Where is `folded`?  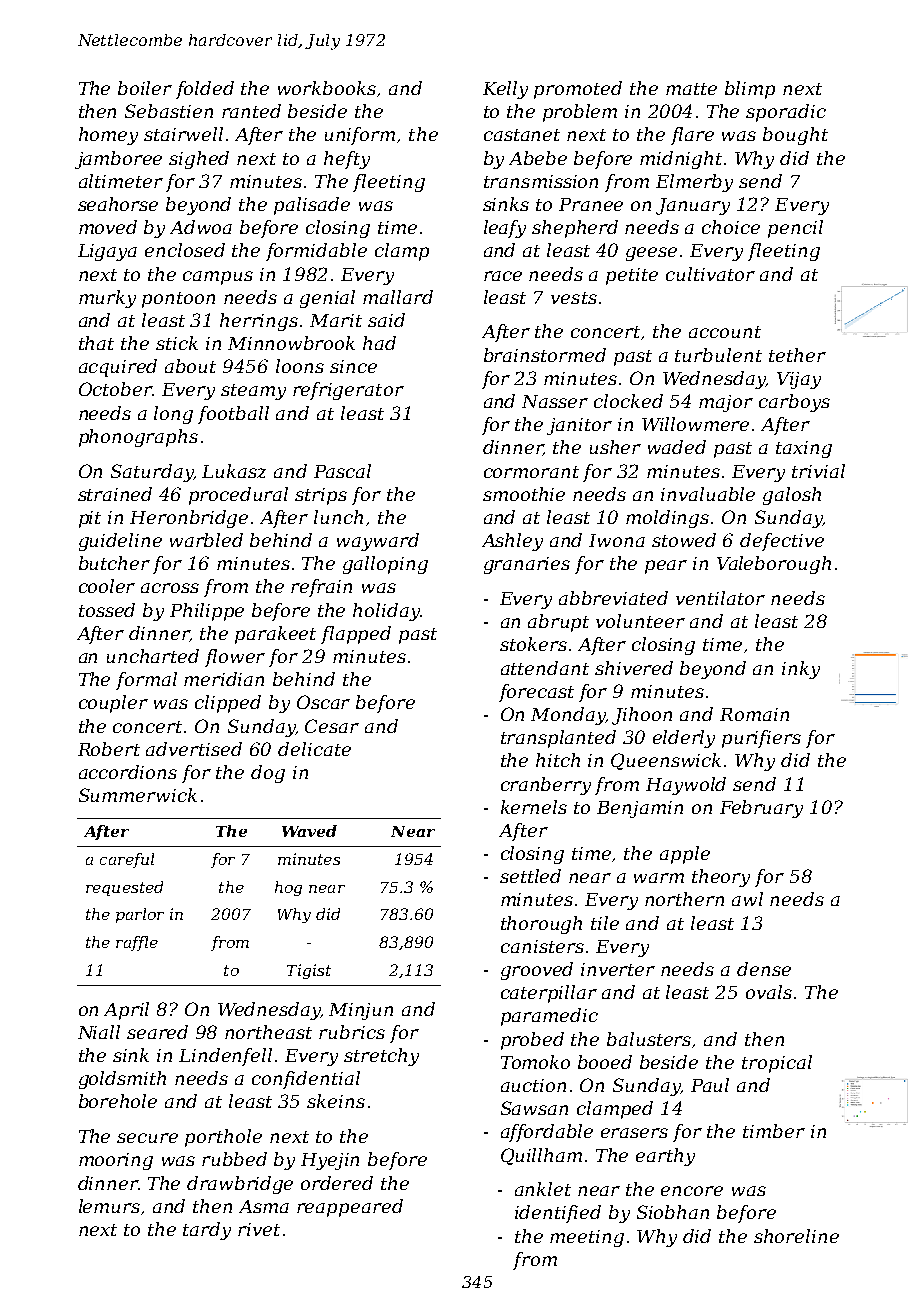 folded is located at coordinates (205, 90).
